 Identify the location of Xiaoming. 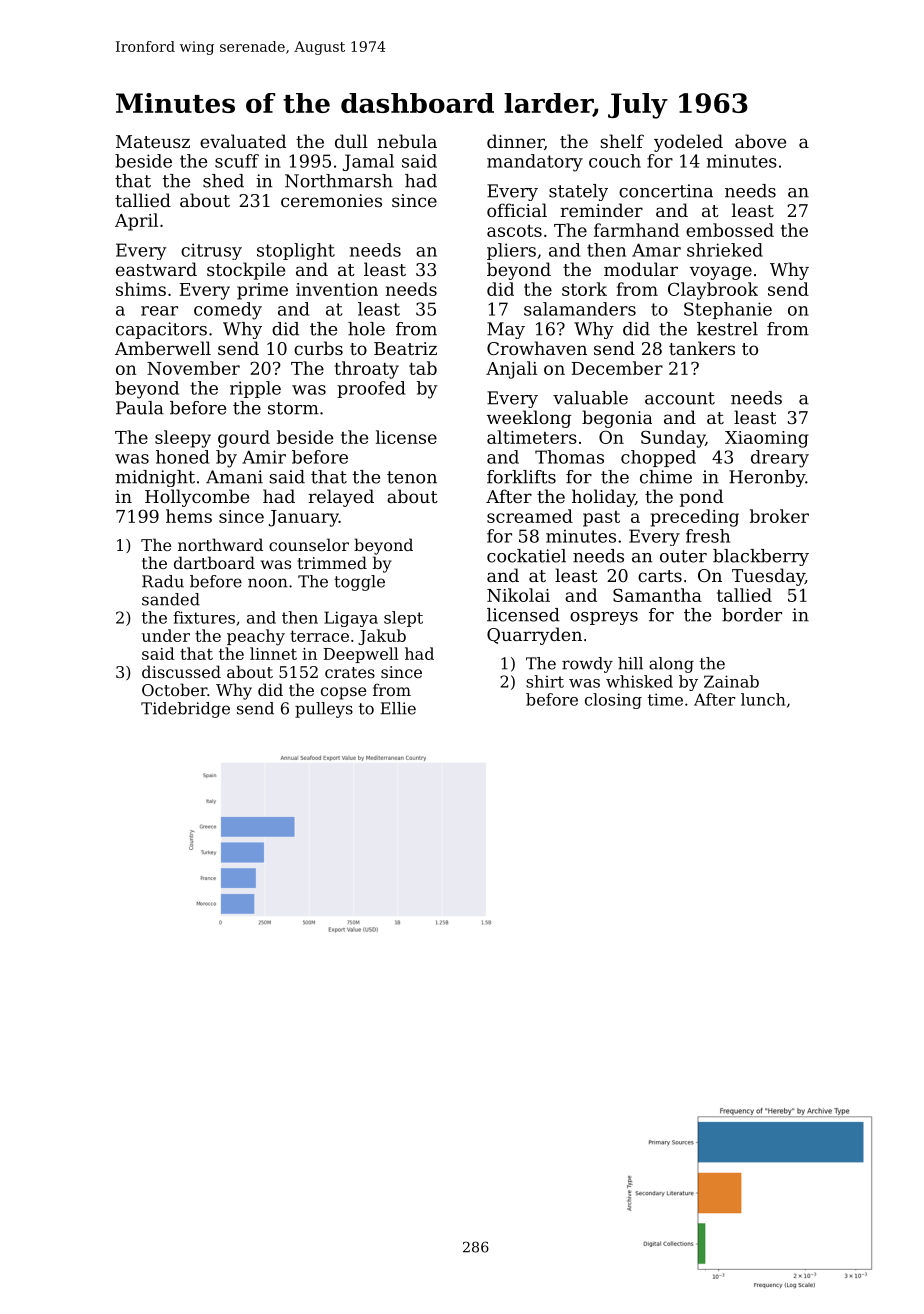
(767, 439).
